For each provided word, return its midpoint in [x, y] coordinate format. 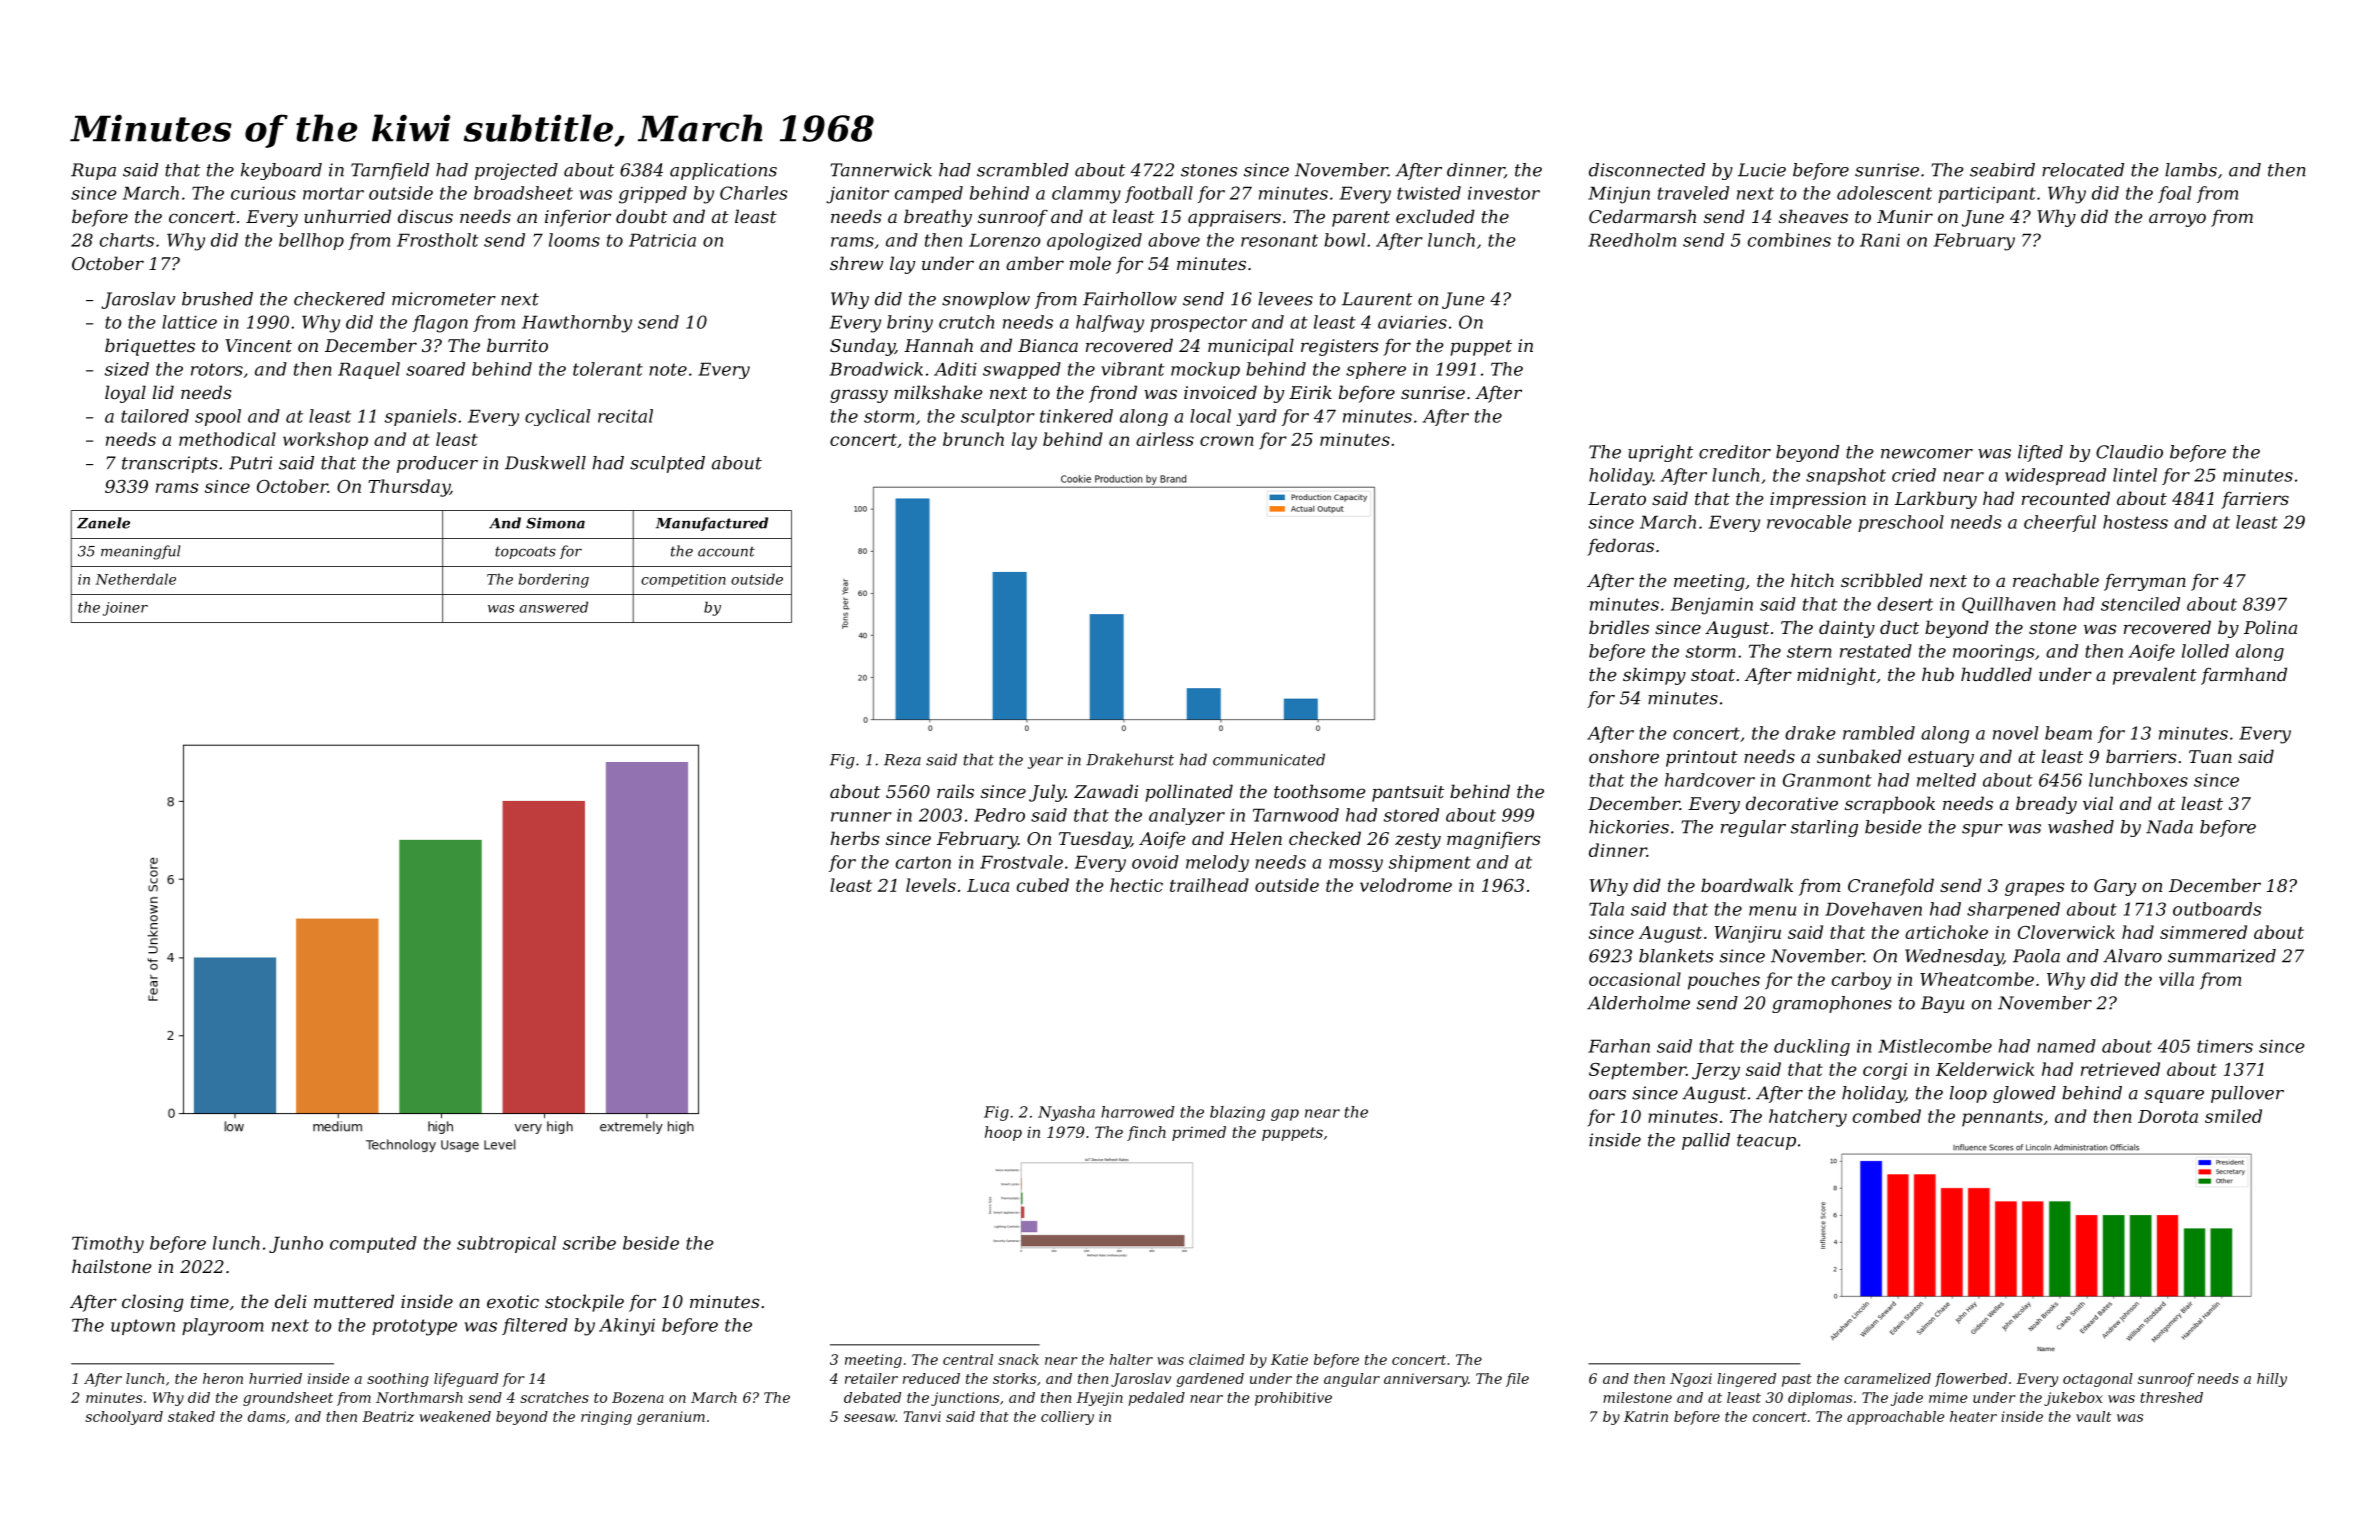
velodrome [1406, 885]
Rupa [93, 171]
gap [1285, 1115]
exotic [513, 1301]
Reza [902, 760]
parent [1361, 219]
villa [2176, 979]
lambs [2191, 170]
